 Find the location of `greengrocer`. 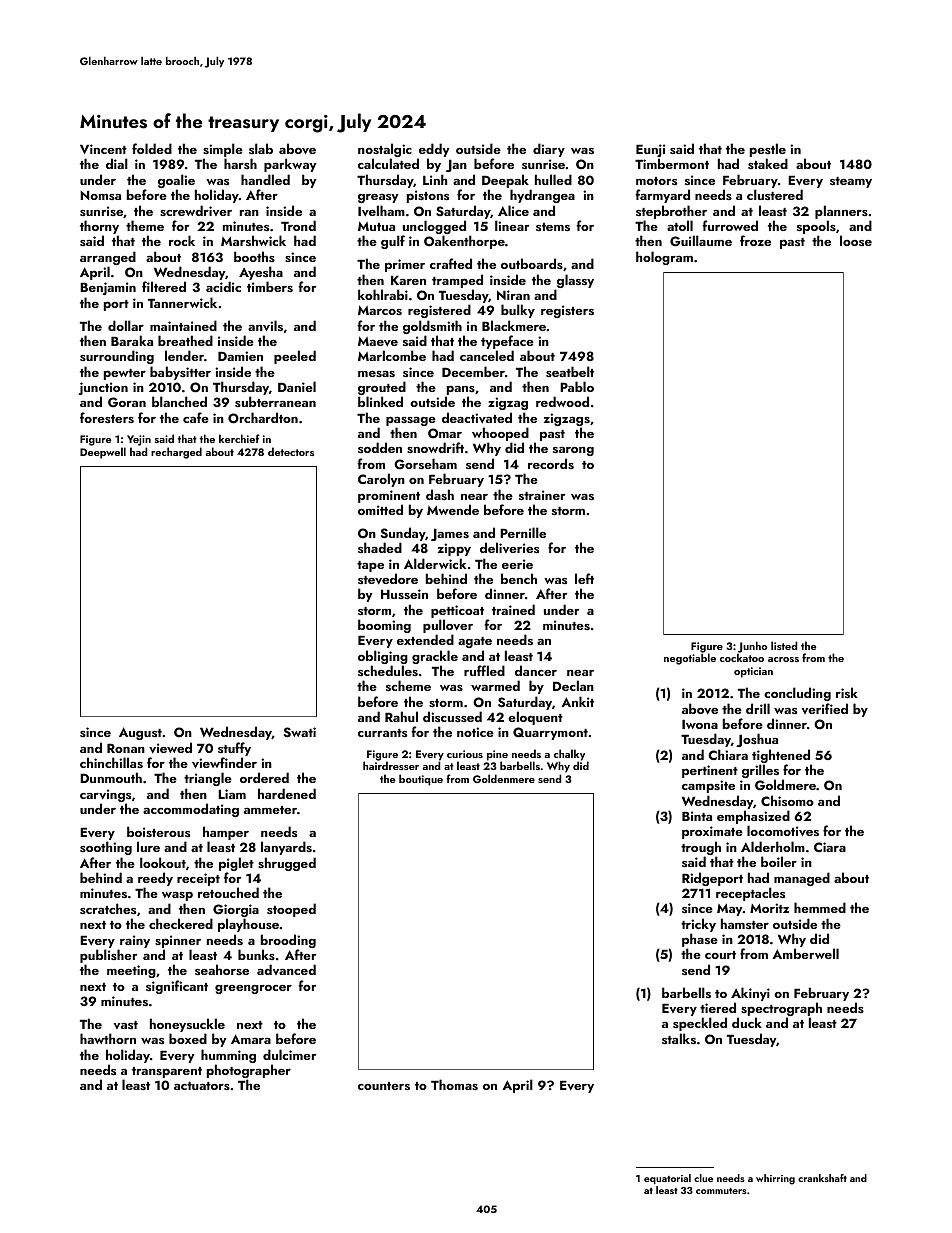

greengrocer is located at coordinates (253, 989).
